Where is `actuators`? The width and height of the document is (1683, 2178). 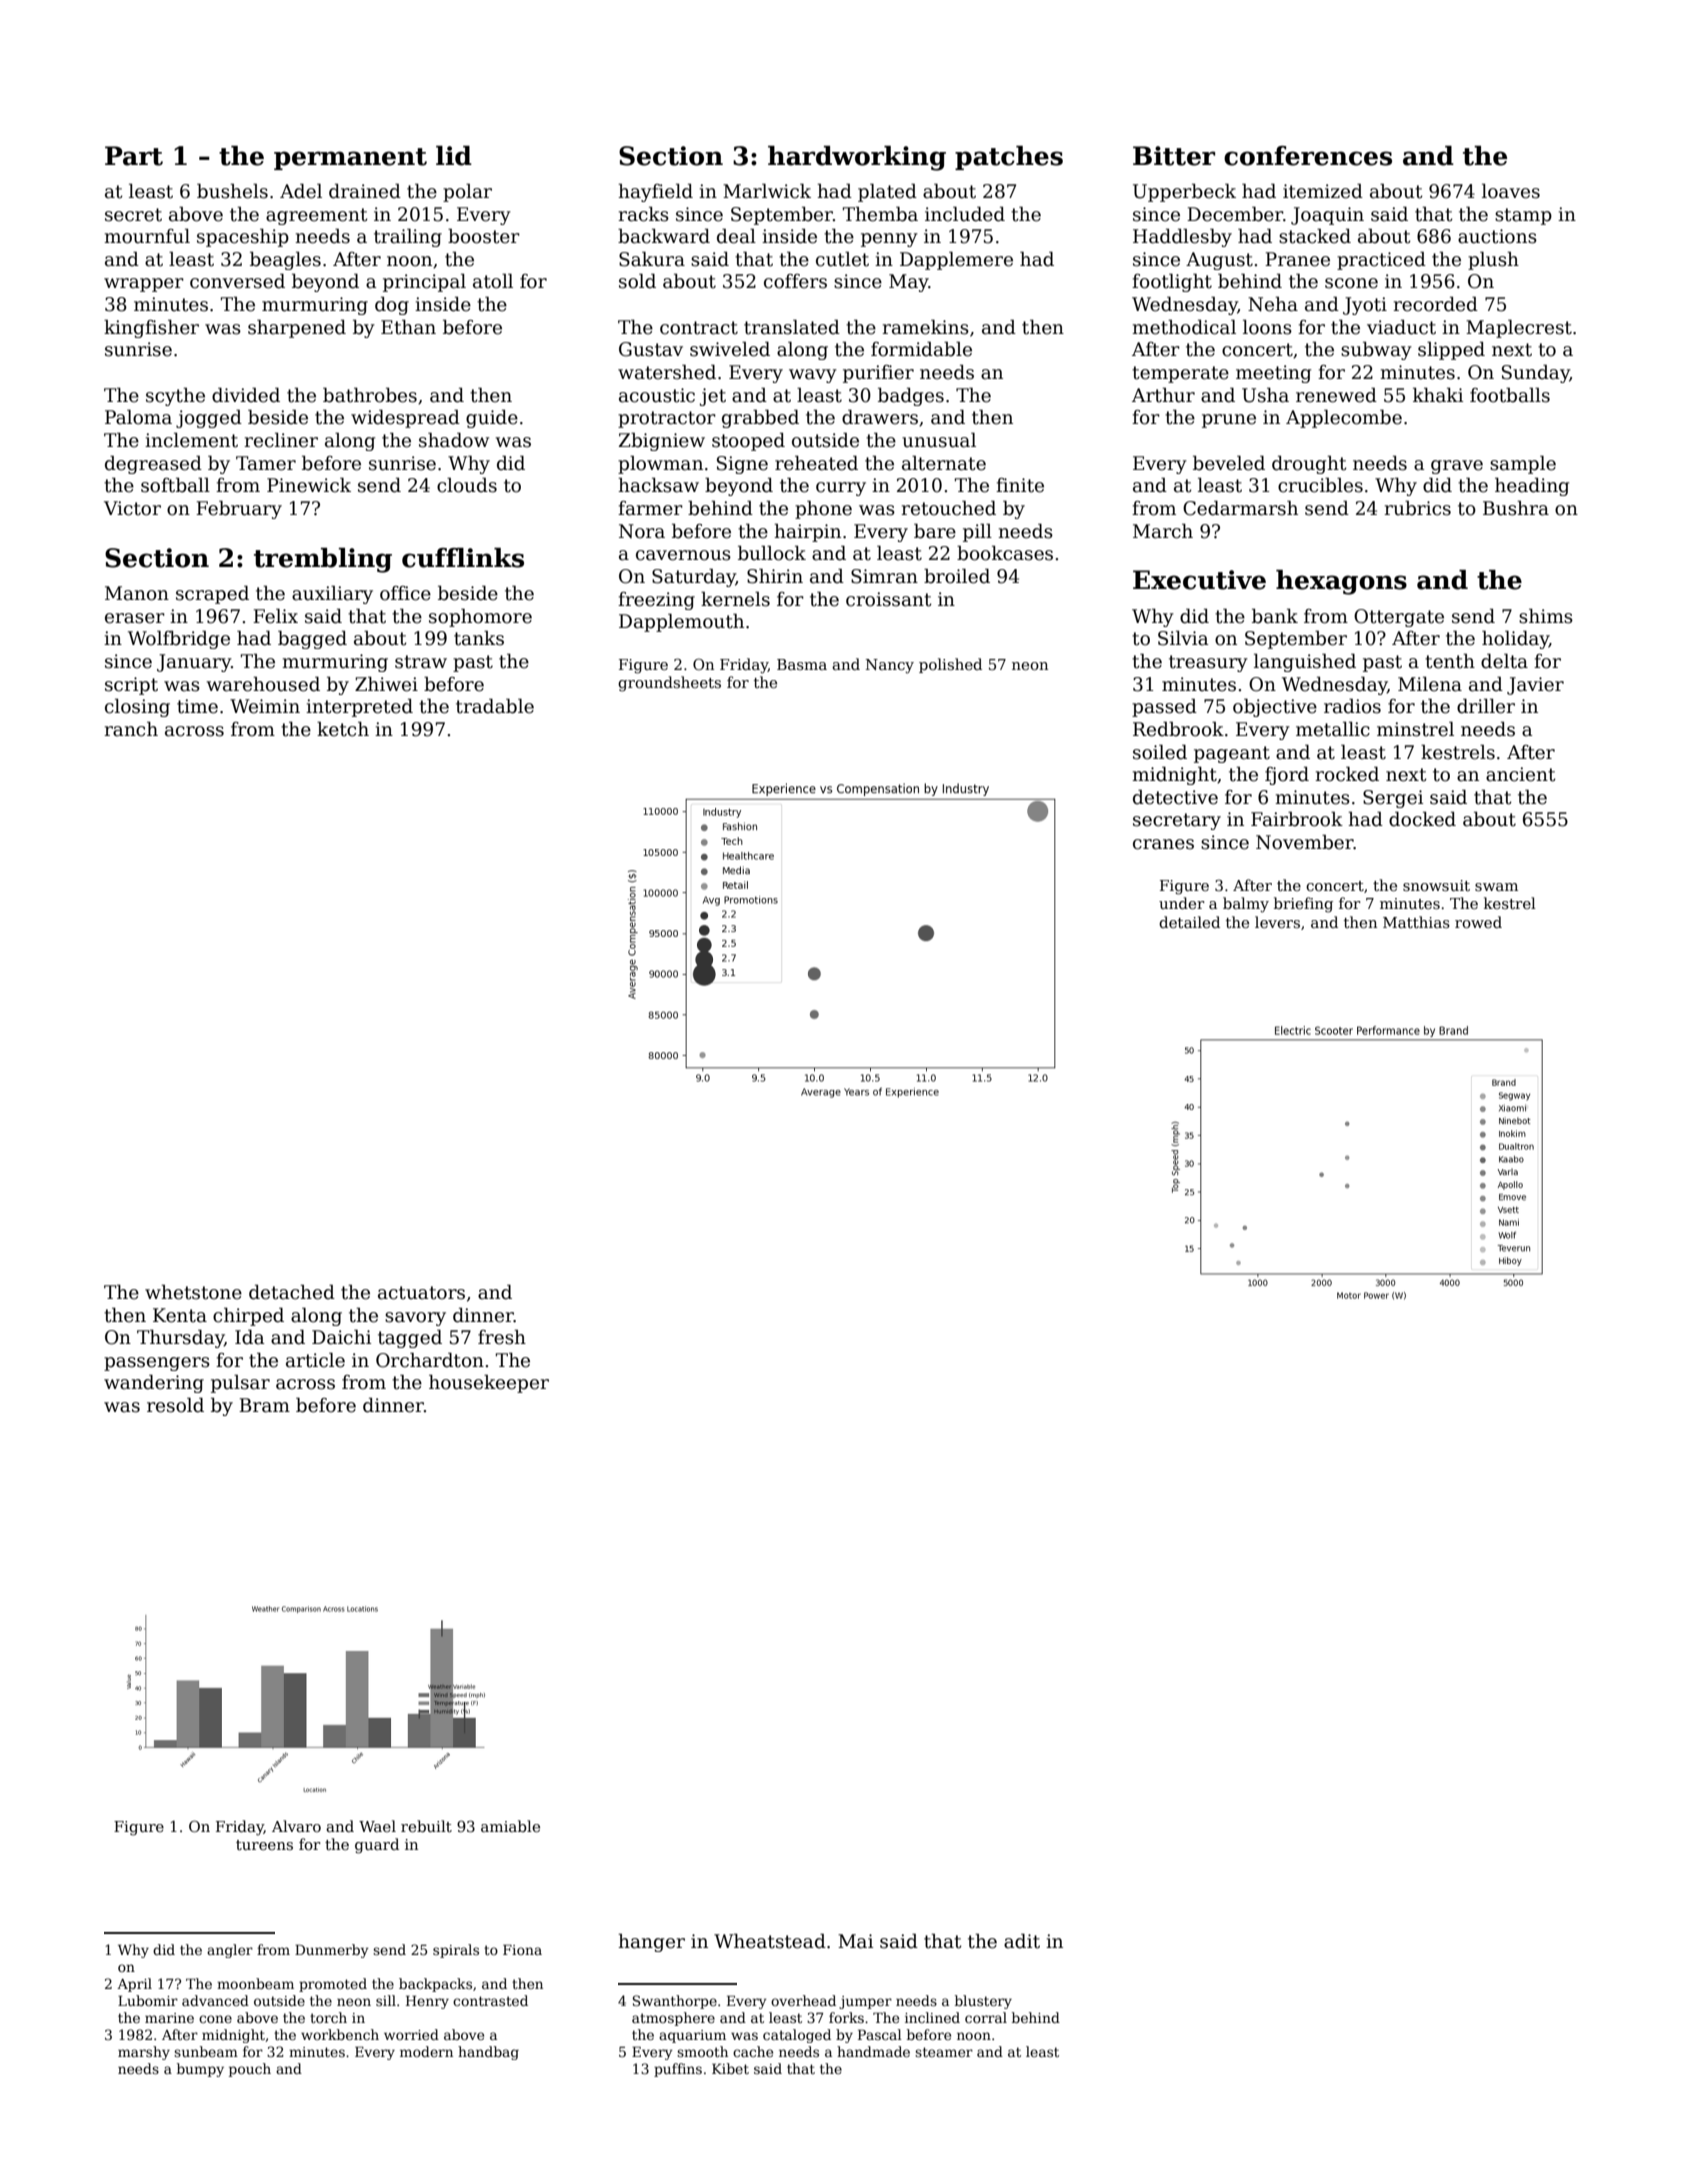
actuators is located at coordinates (421, 1293).
